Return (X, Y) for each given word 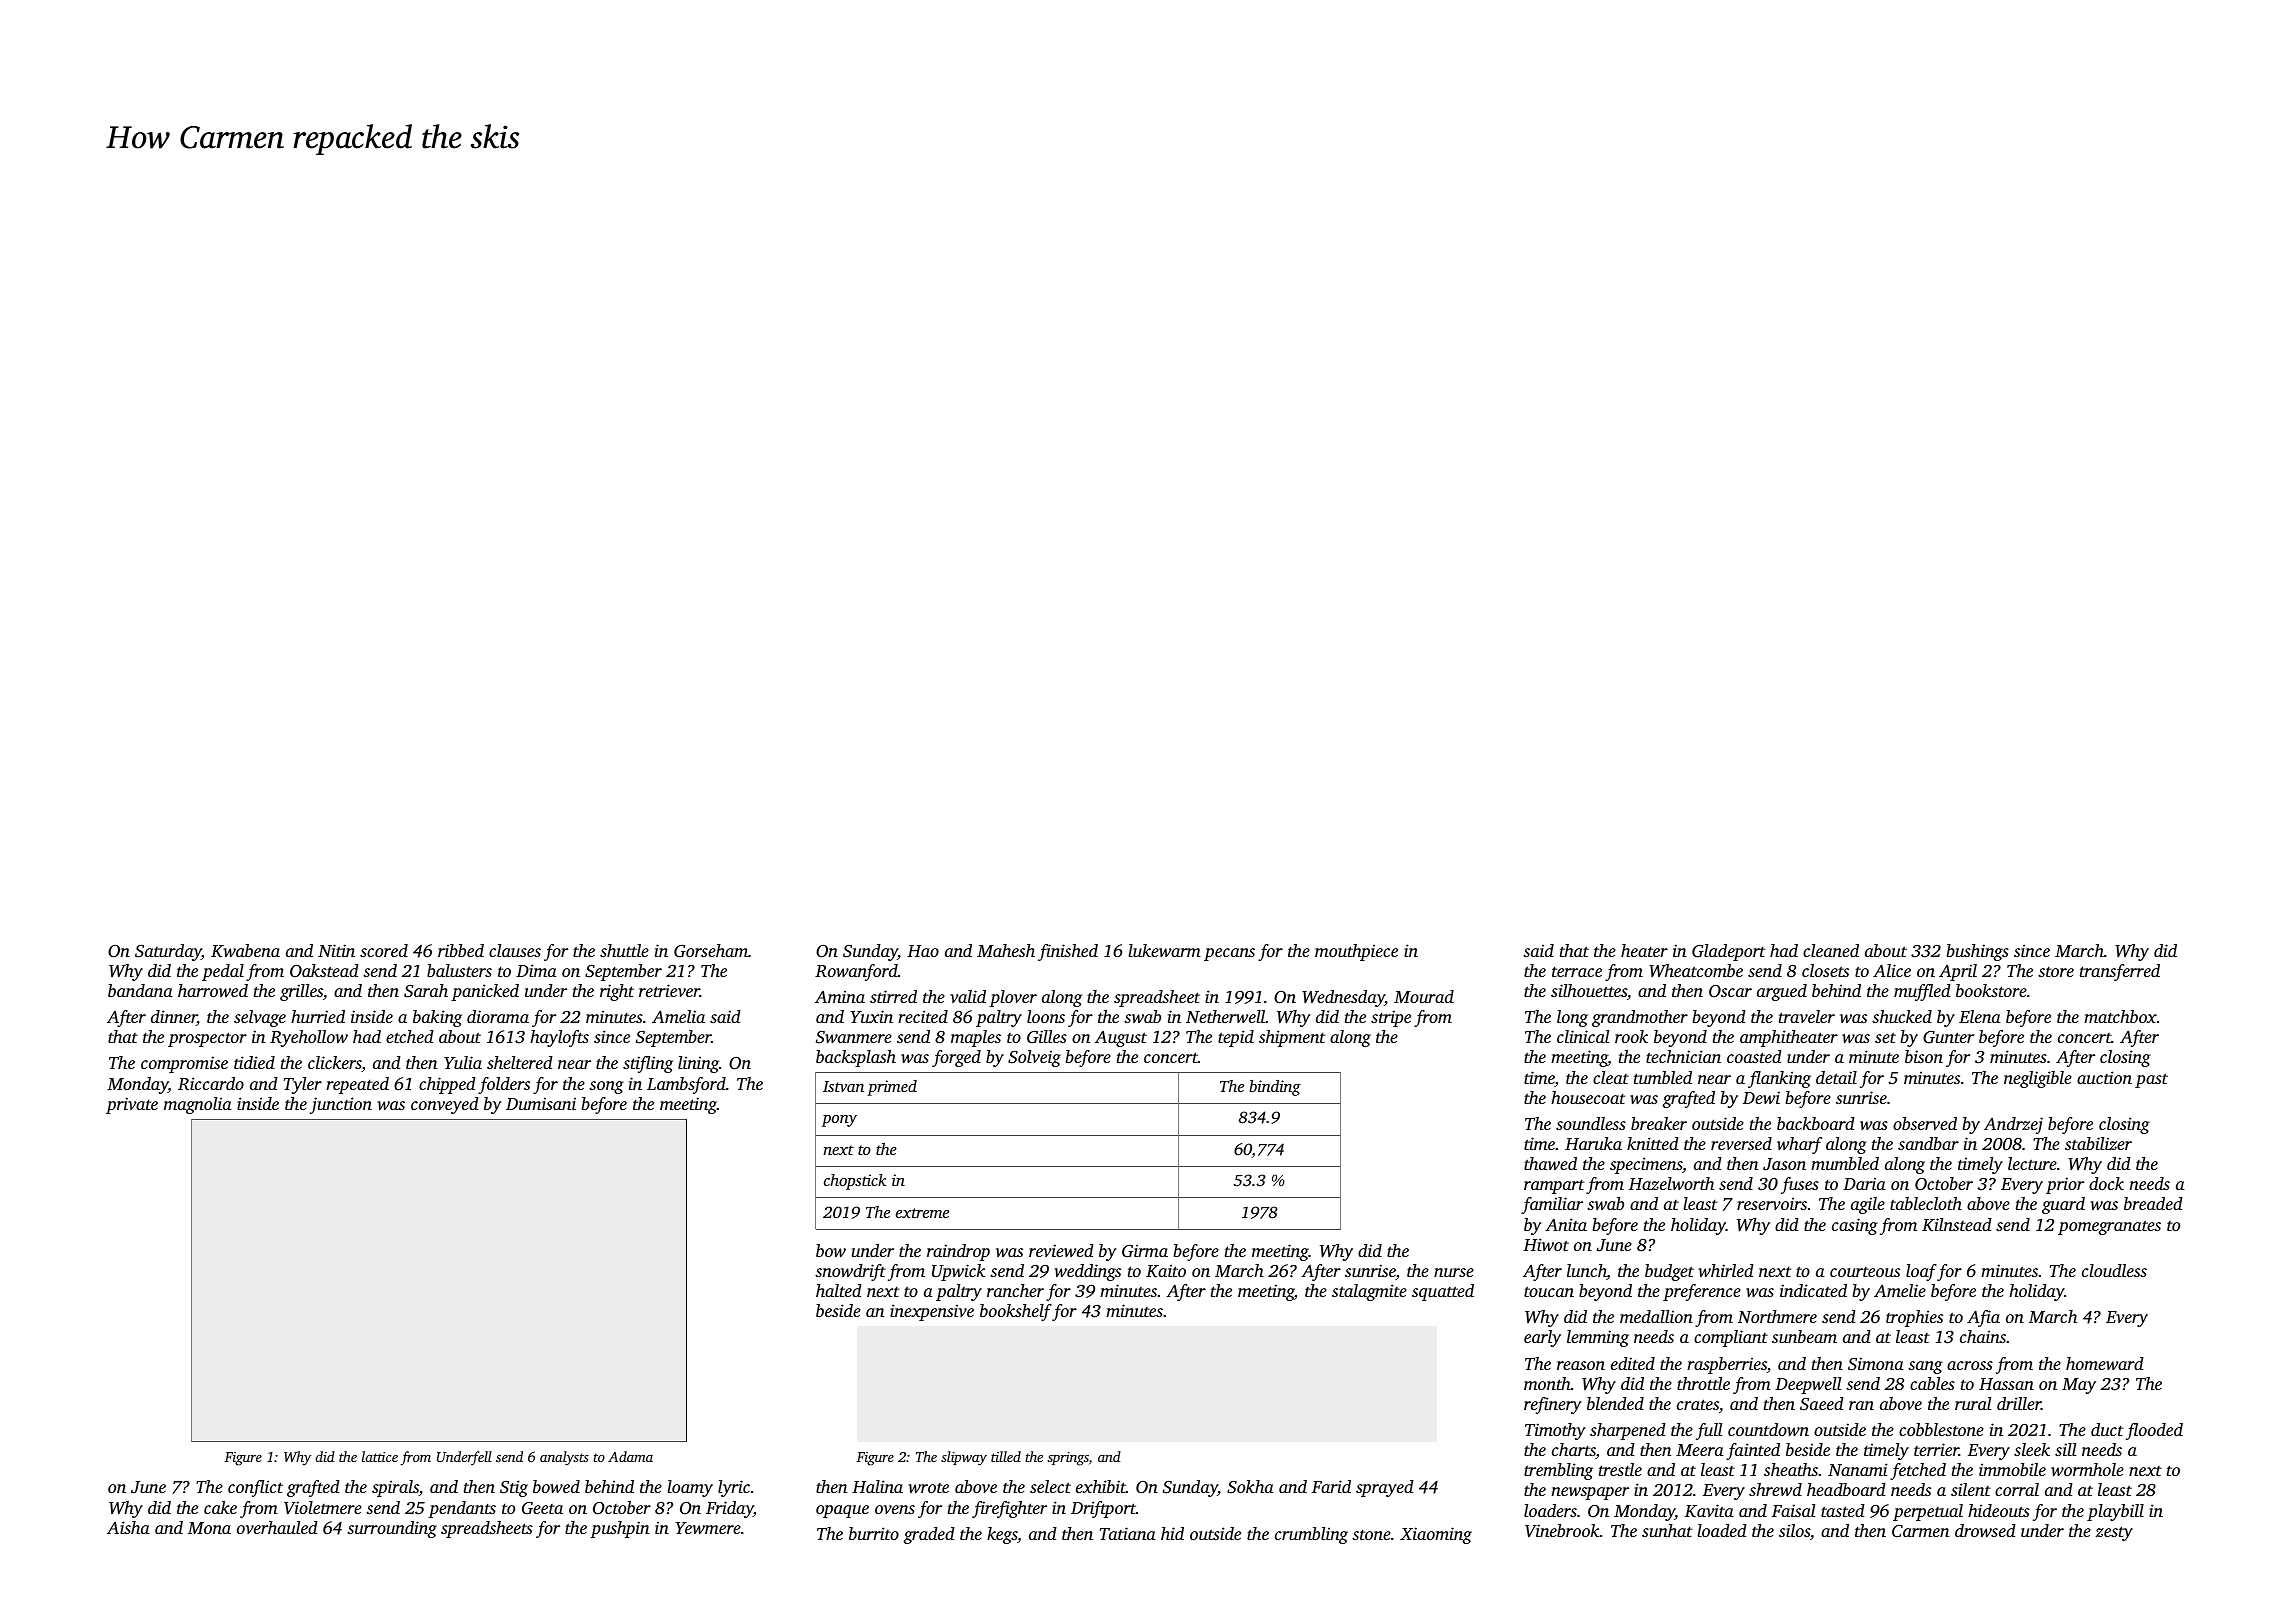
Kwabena (245, 951)
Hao (923, 951)
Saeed (1822, 1404)
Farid (1331, 1486)
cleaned (1831, 950)
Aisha (128, 1527)
